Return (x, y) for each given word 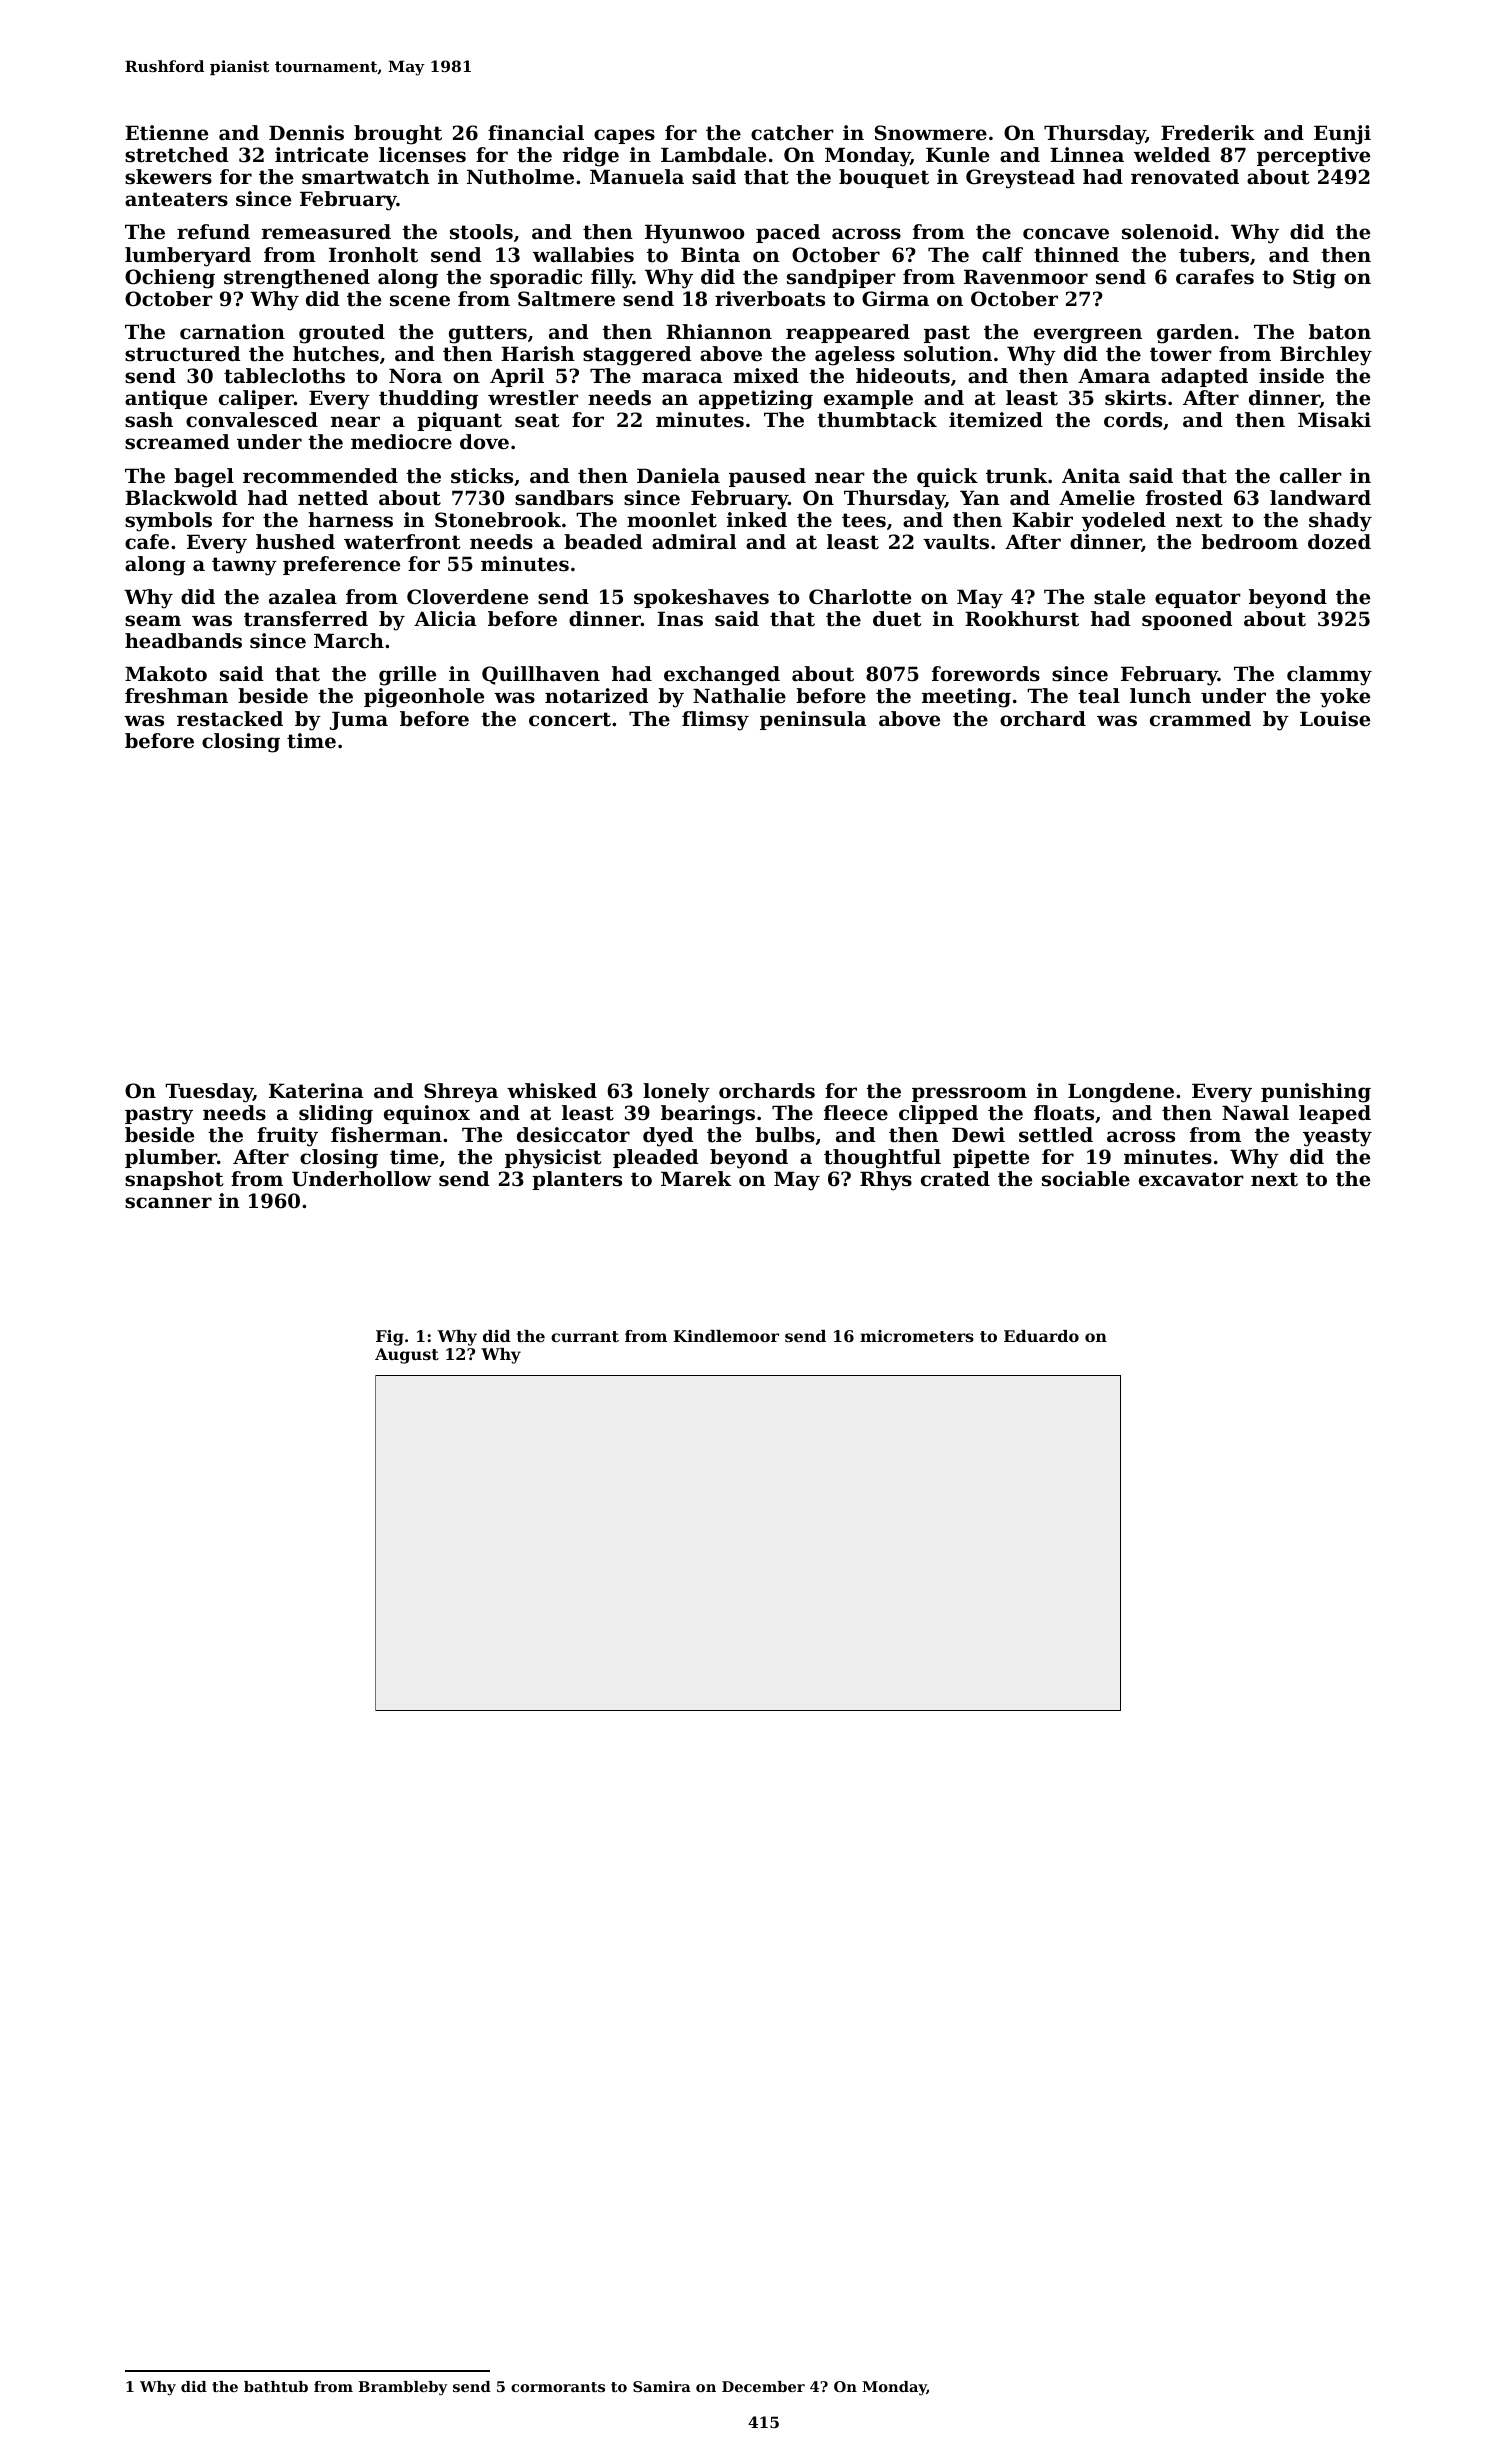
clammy (1329, 676)
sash (149, 420)
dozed (1339, 542)
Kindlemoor (726, 1336)
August (407, 1356)
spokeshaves (701, 598)
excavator (1191, 1179)
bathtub (276, 2386)
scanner (168, 1203)
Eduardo (1041, 1336)
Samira (662, 2386)
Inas (680, 619)
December (763, 2386)
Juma (359, 720)
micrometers (917, 1336)
